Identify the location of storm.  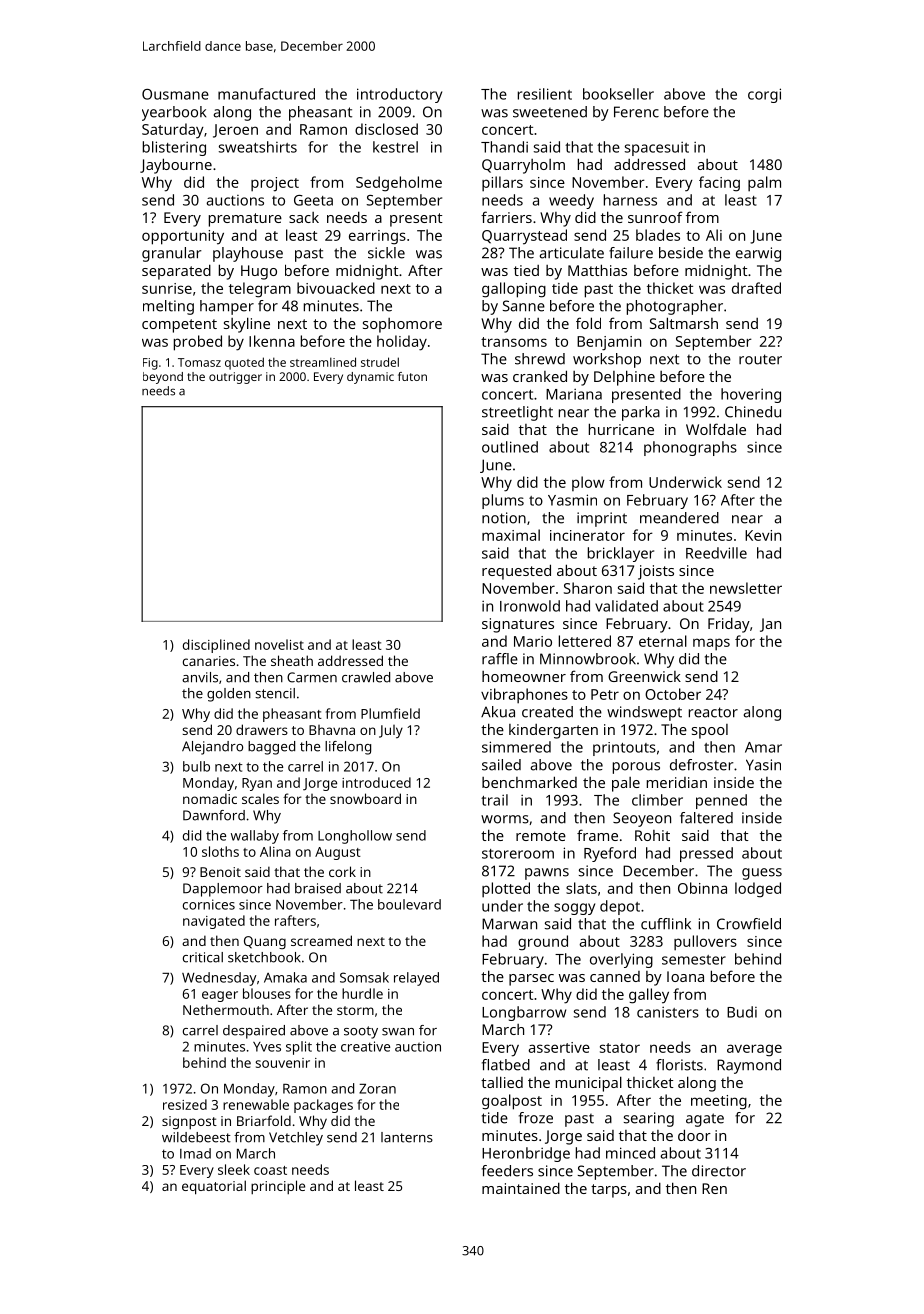
(355, 1010).
